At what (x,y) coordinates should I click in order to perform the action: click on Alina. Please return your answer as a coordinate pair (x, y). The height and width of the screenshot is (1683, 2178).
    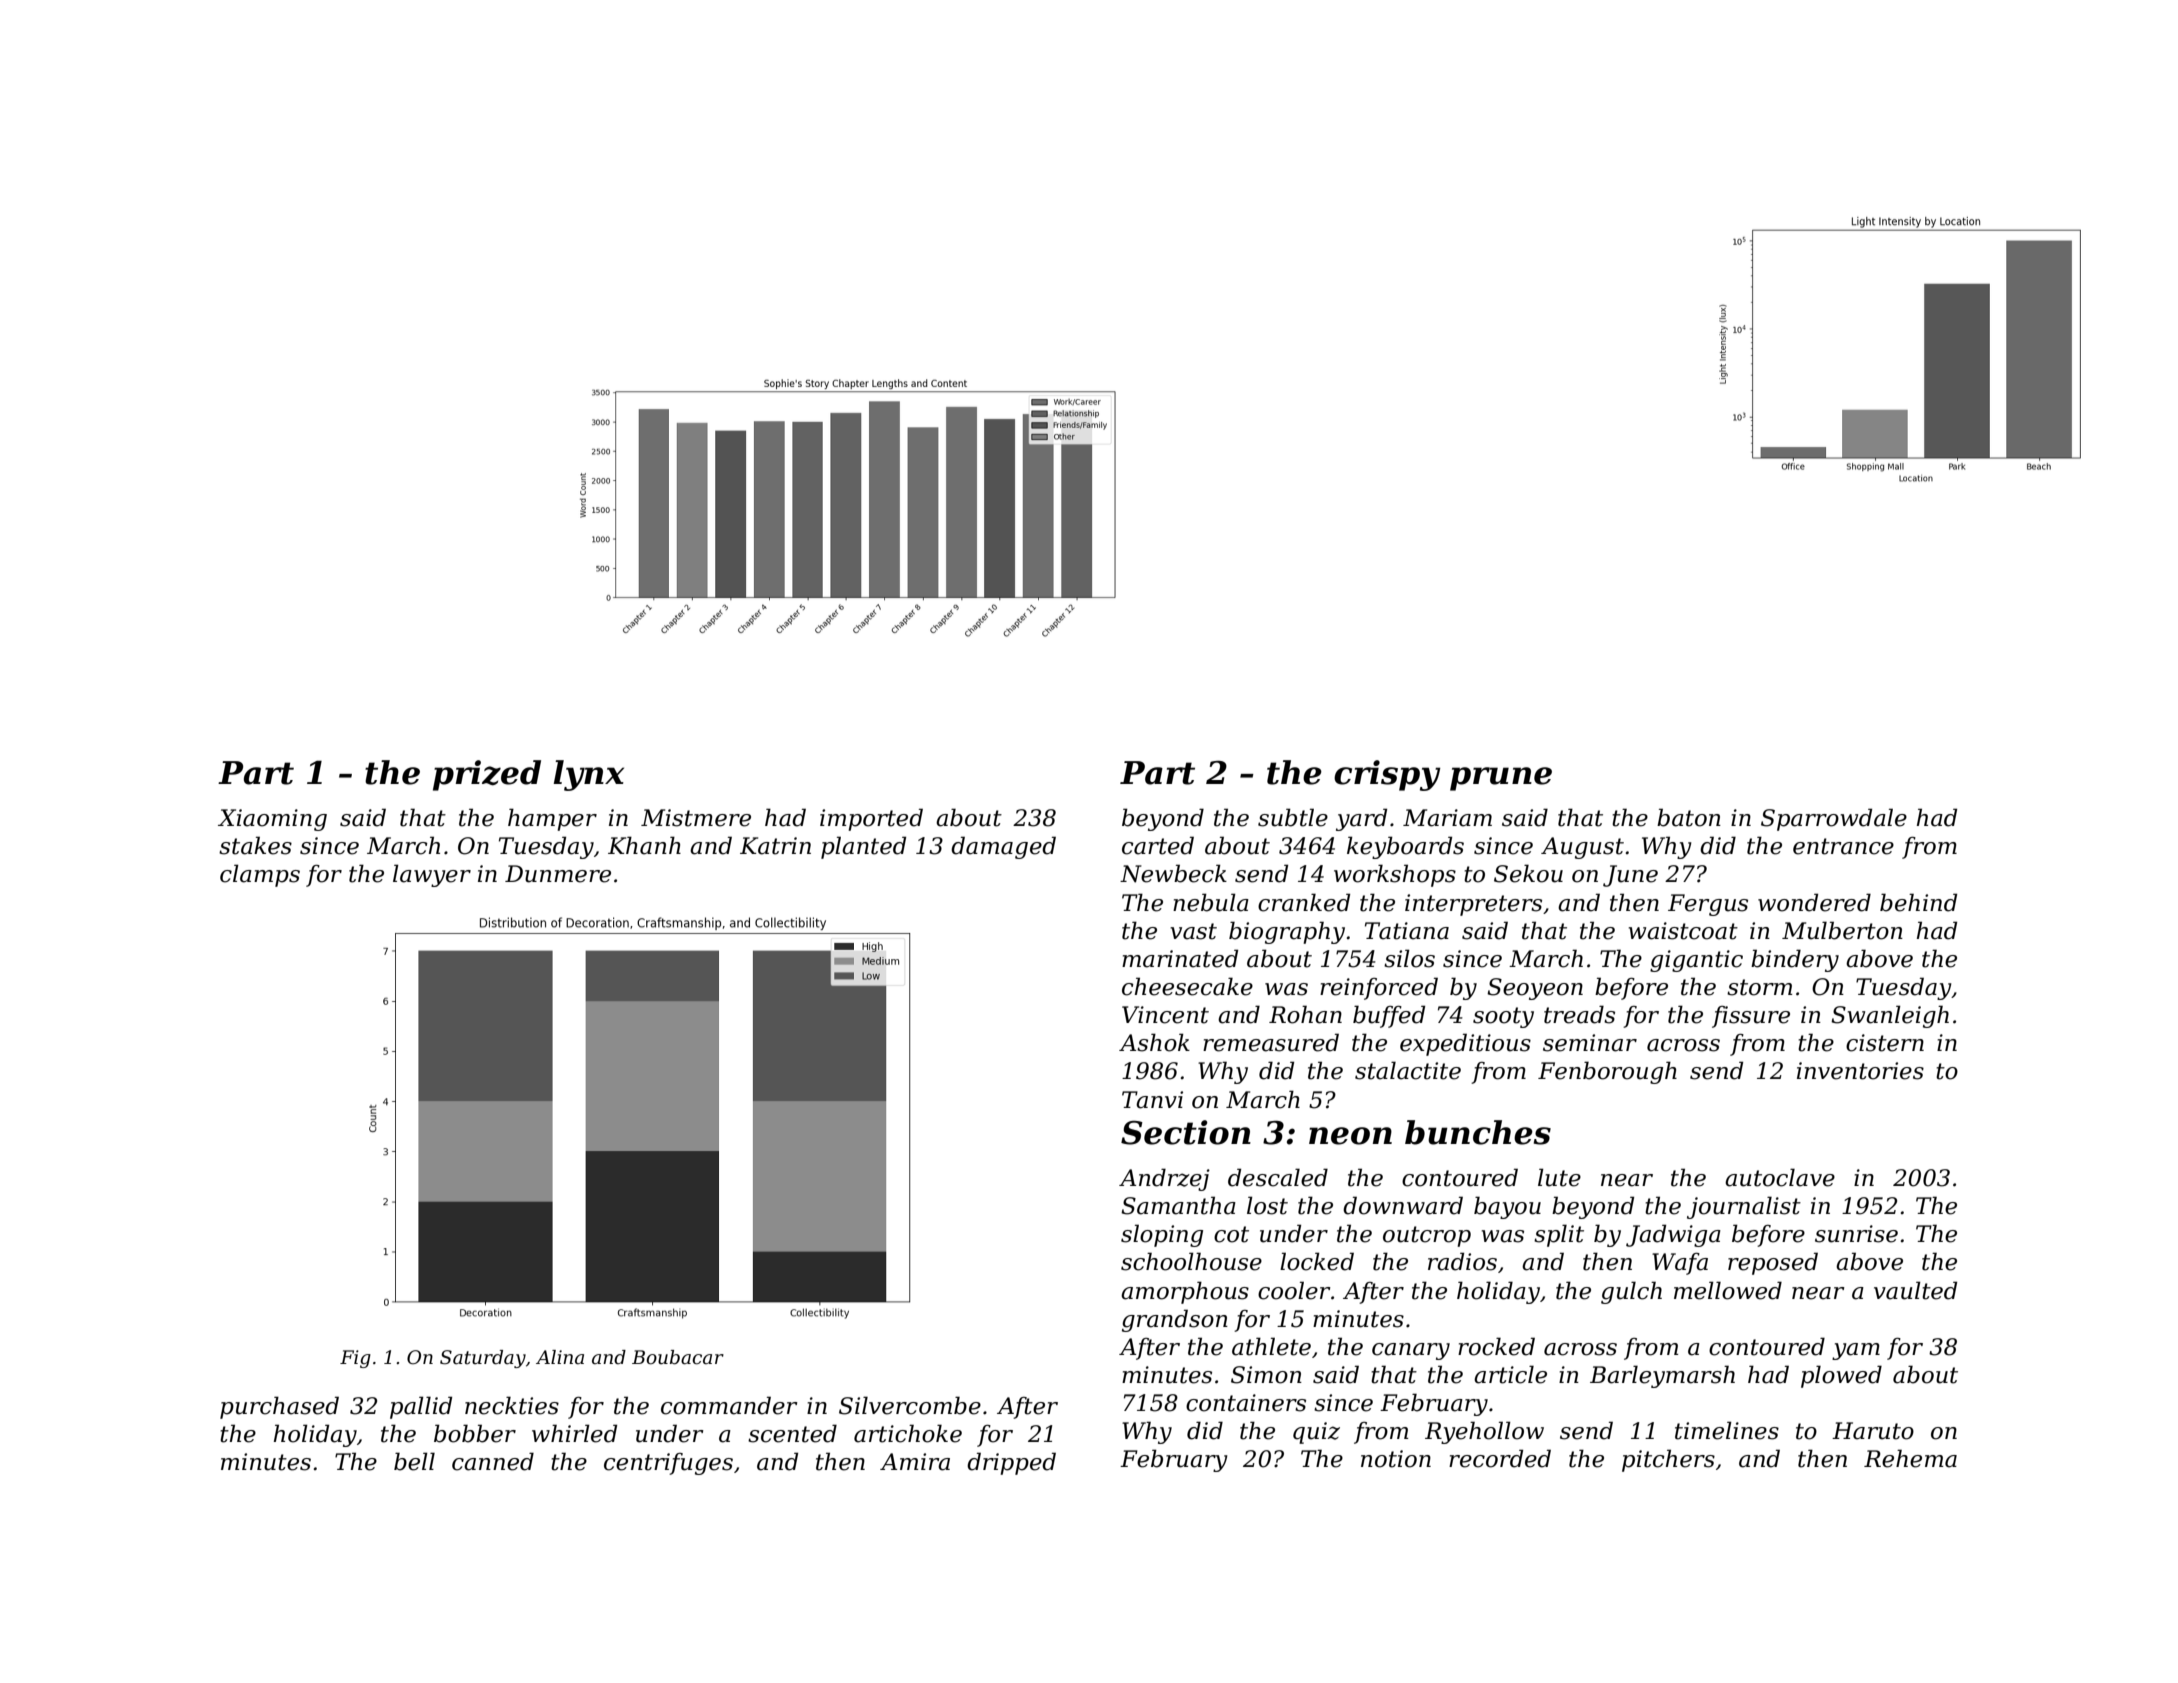
    Looking at the image, I should click on (560, 1357).
